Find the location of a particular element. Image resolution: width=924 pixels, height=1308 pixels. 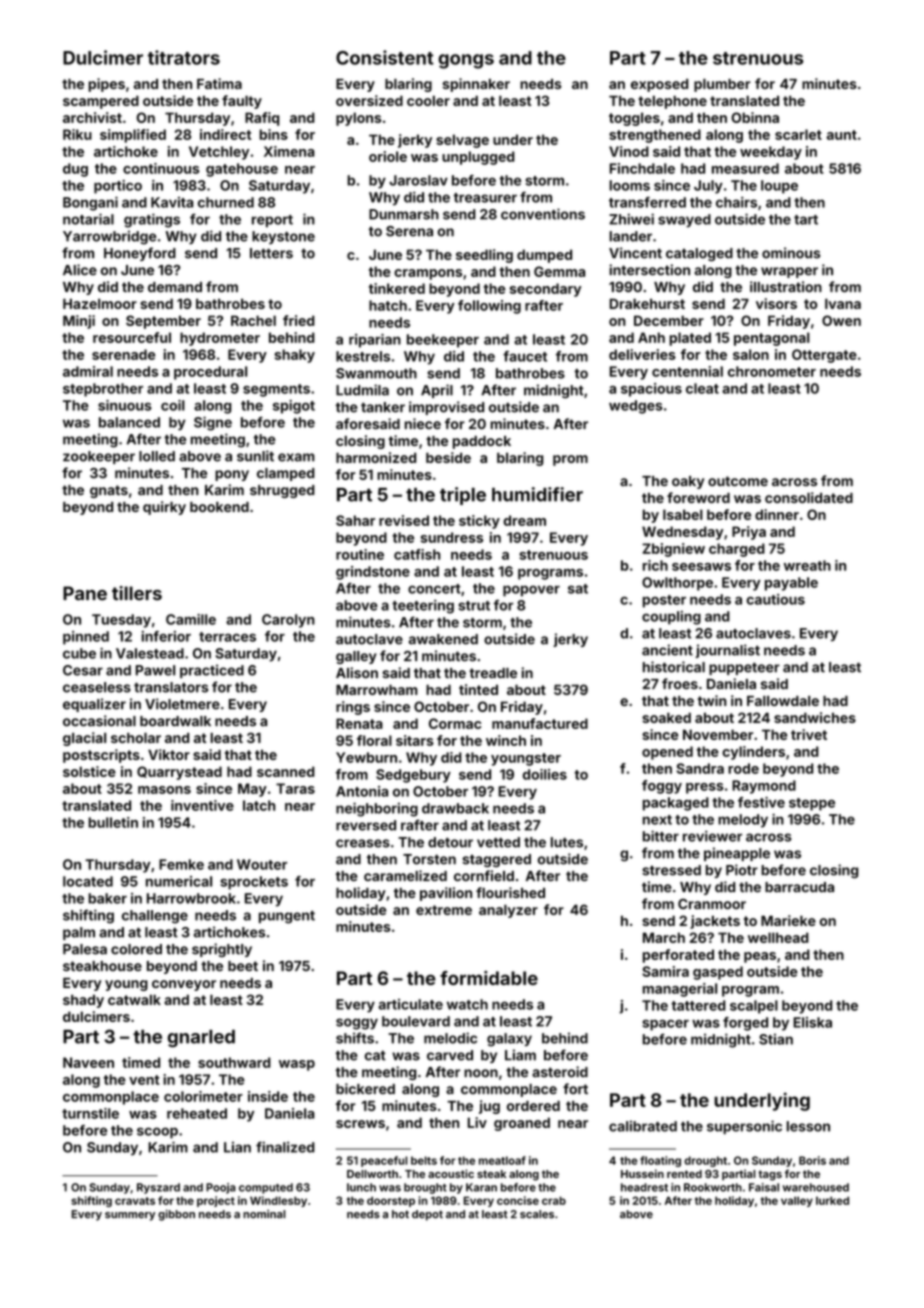

Vinod is located at coordinates (629, 151).
